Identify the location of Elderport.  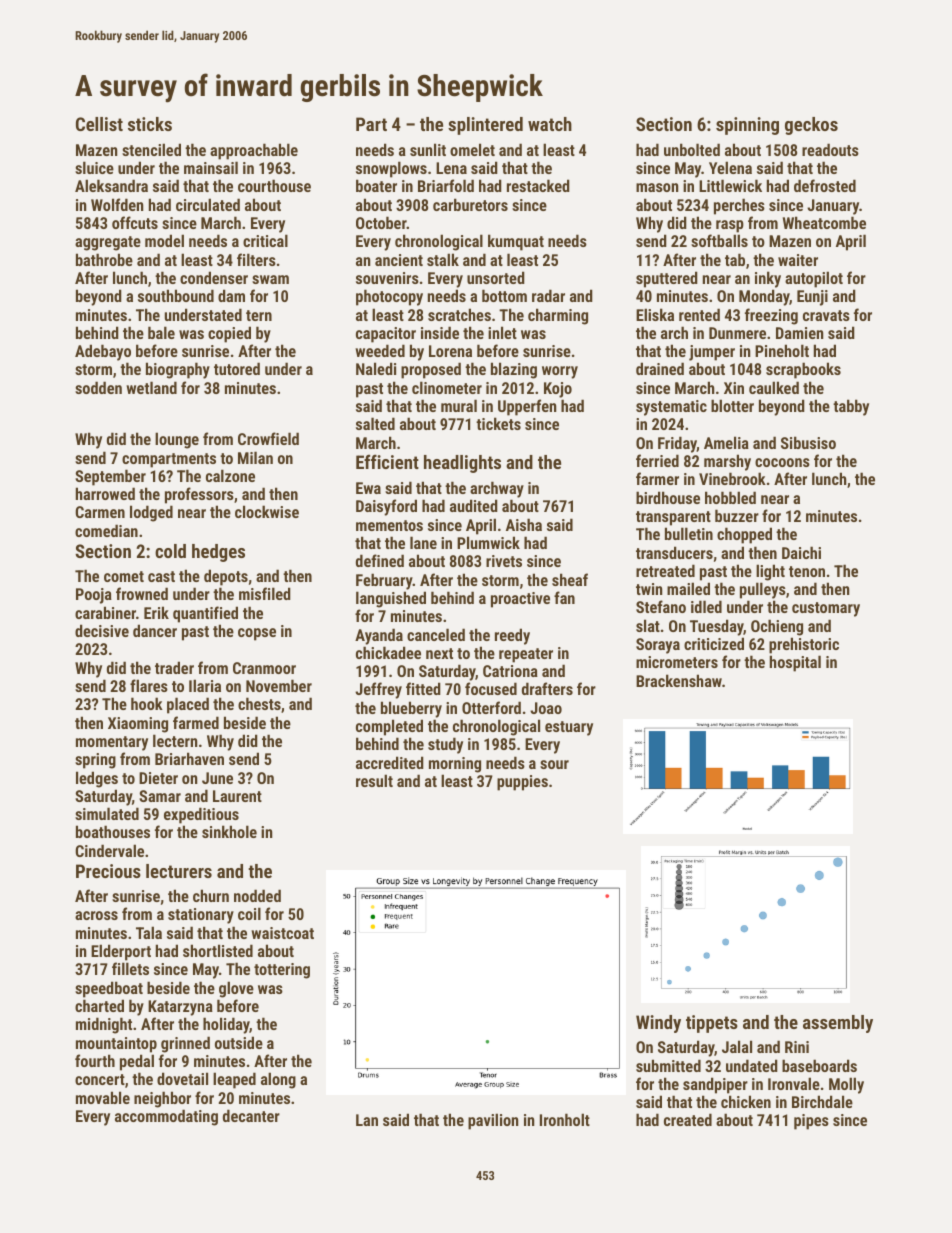
(121, 952).
